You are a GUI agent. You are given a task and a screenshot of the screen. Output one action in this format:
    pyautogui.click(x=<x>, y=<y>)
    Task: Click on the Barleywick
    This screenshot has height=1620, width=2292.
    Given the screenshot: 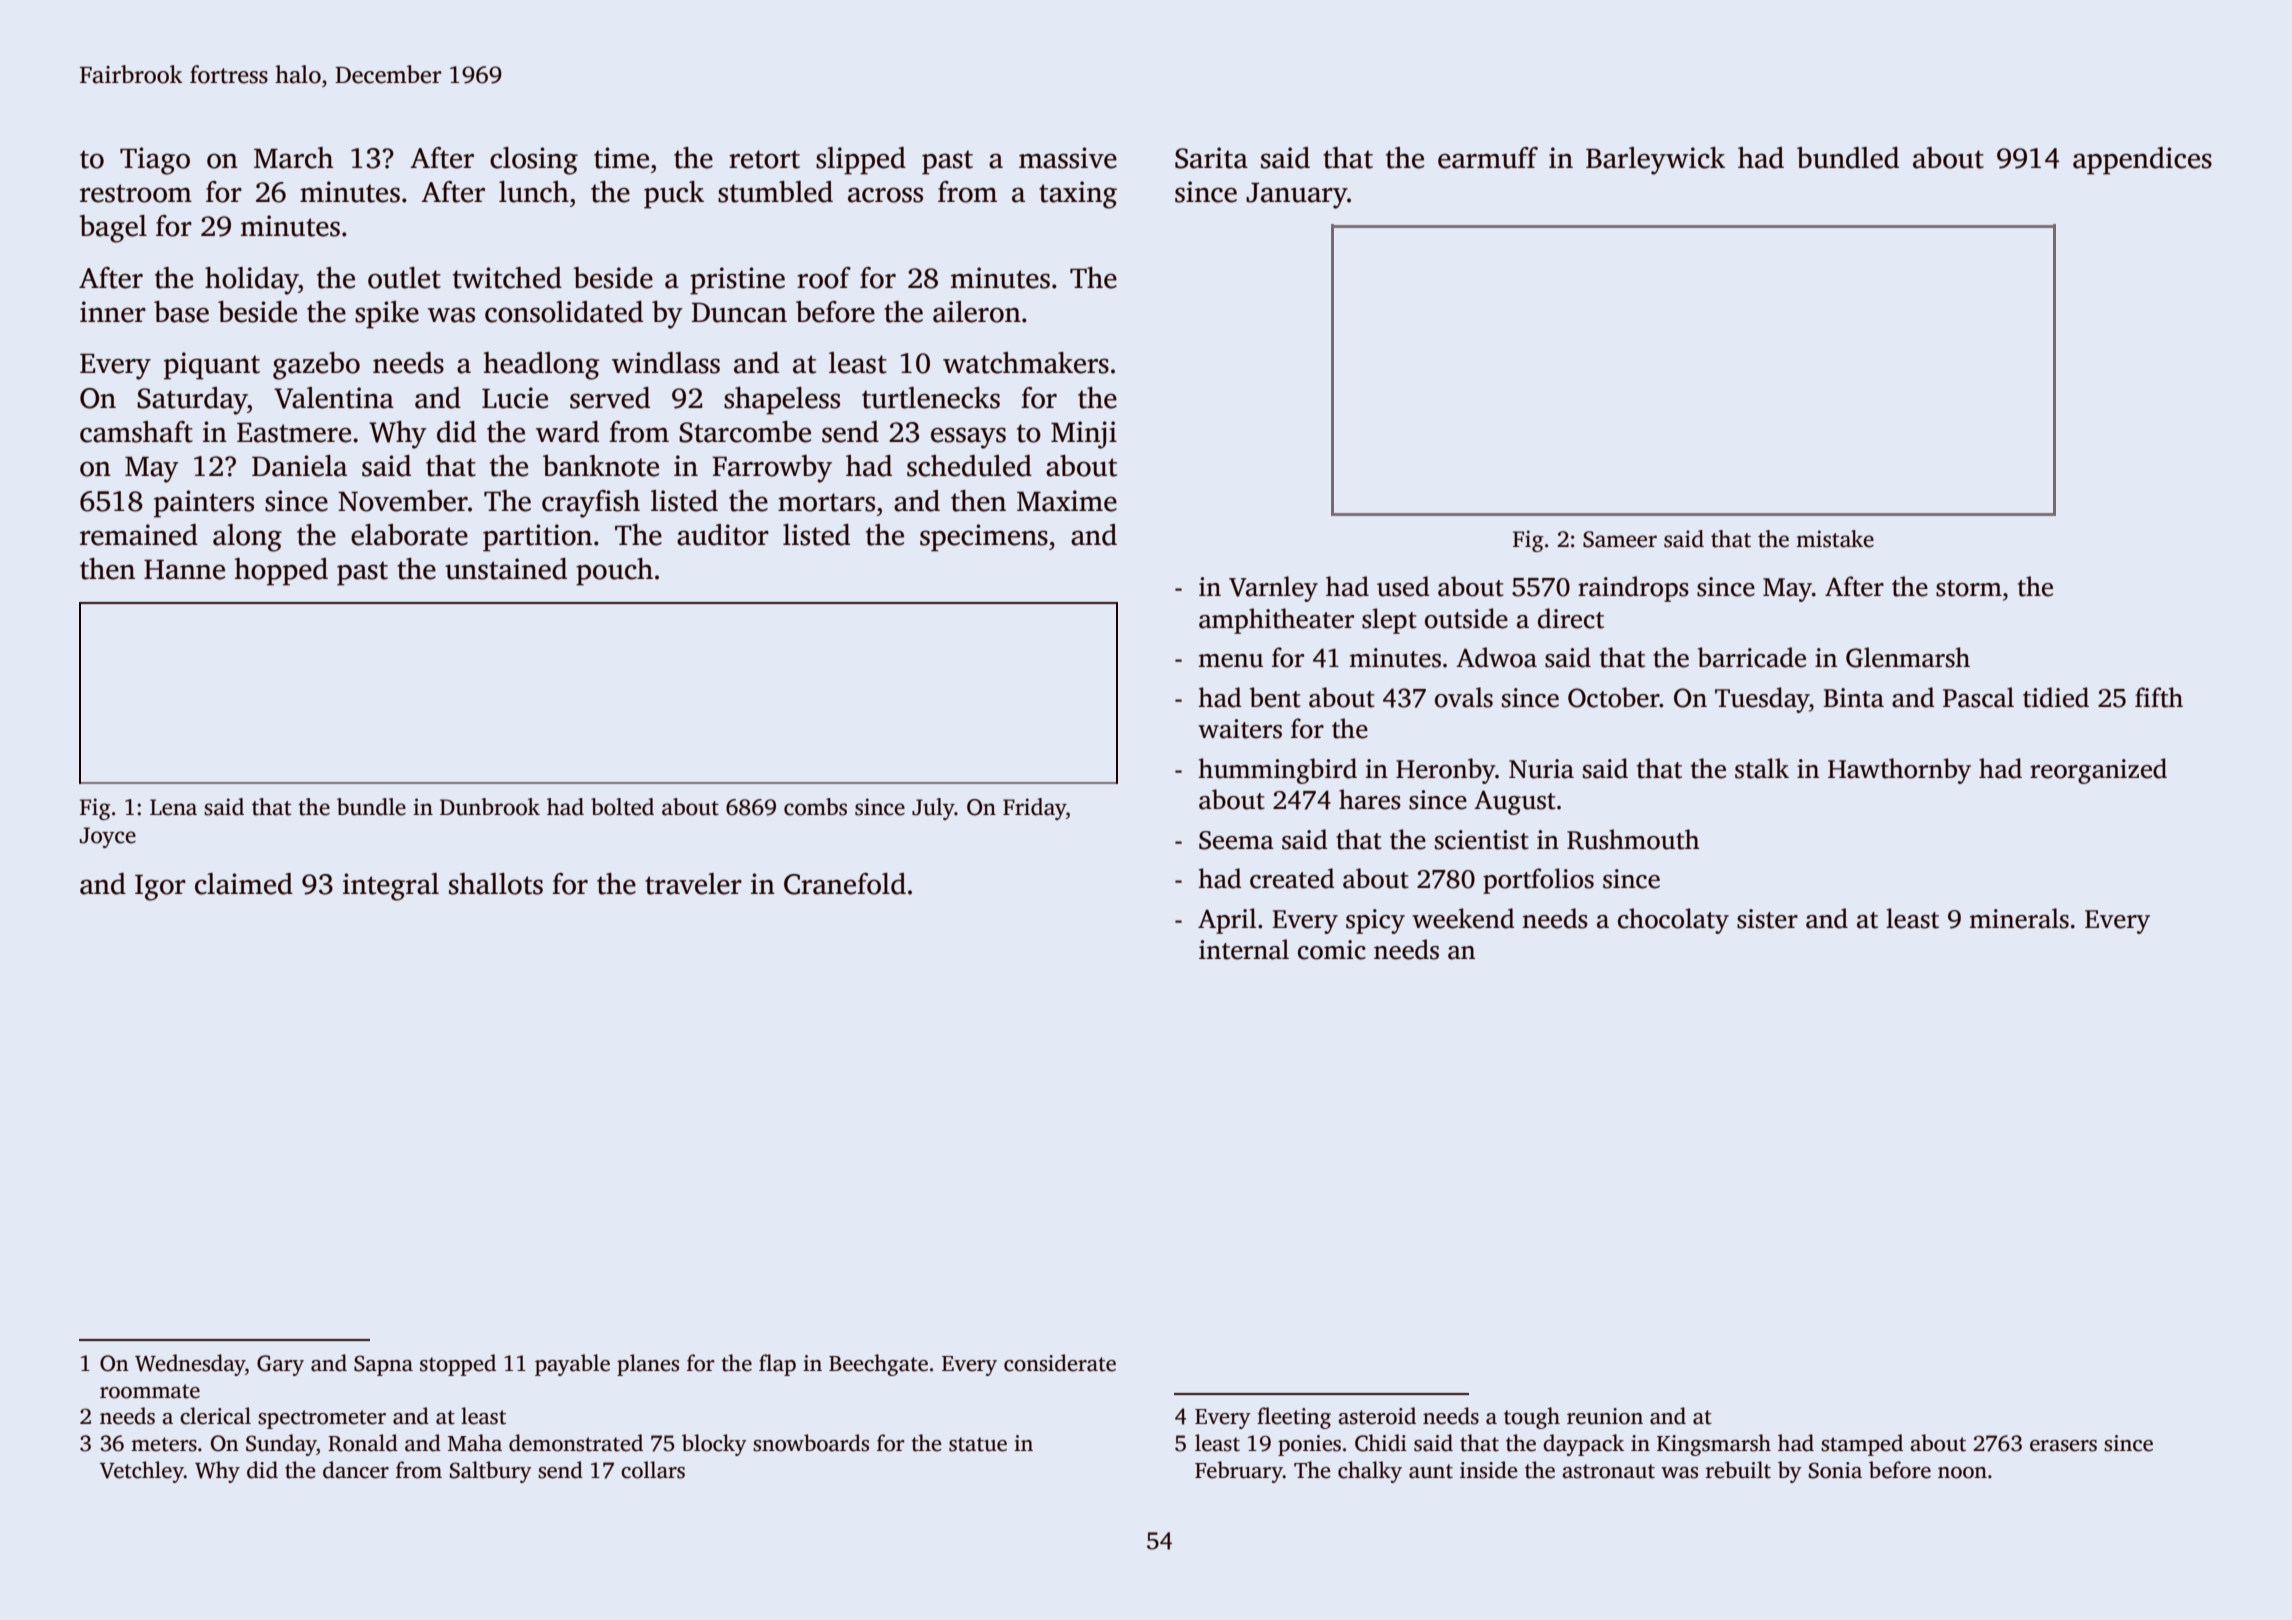 What is the action you would take?
    pyautogui.click(x=1655, y=161)
